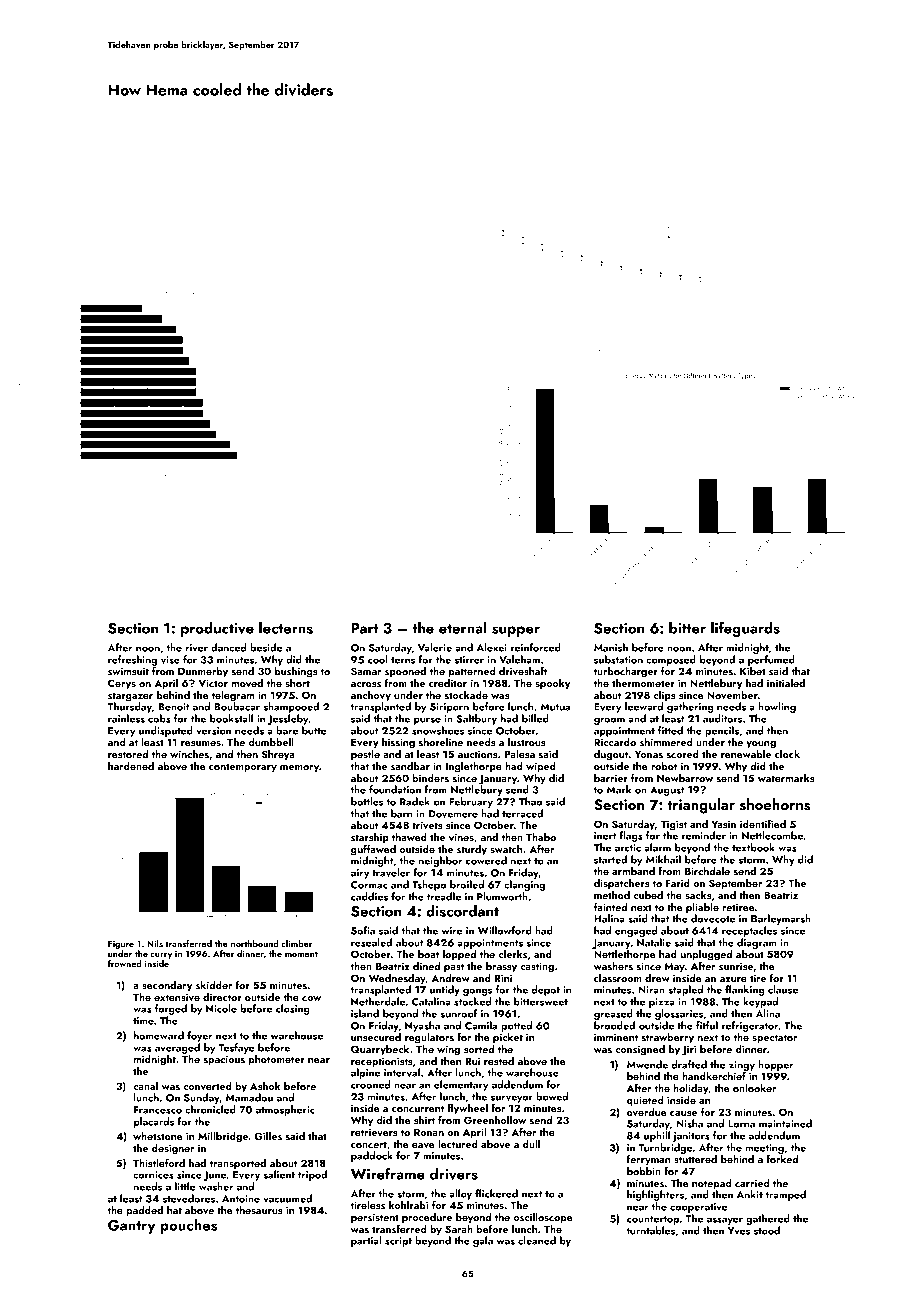 The height and width of the page is (1308, 924). What do you see at coordinates (371, 942) in the page?
I see `resealed` at bounding box center [371, 942].
